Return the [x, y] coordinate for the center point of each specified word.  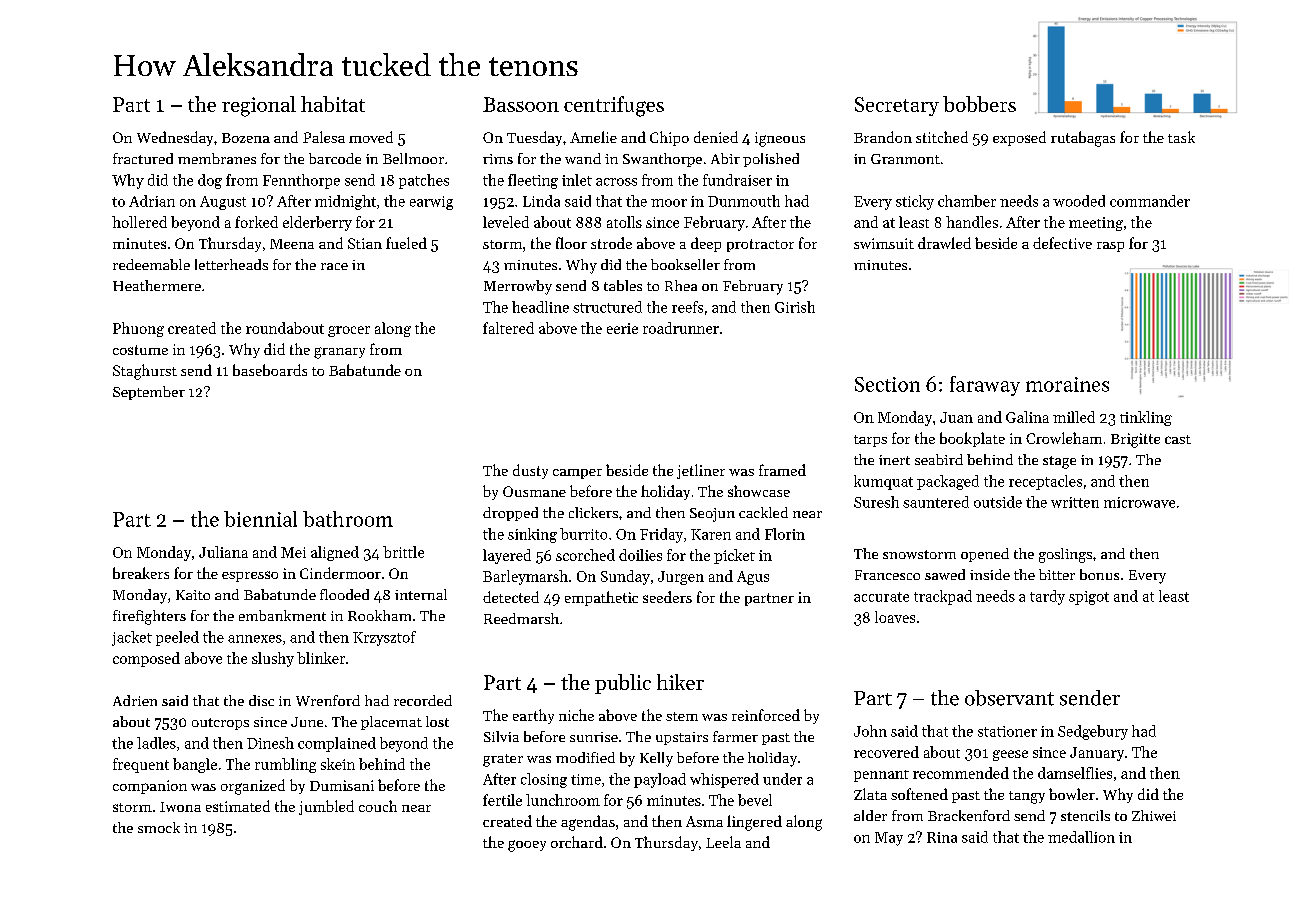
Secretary [897, 106]
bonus [1099, 574]
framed [782, 470]
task [1181, 137]
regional [259, 106]
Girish [795, 307]
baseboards [270, 370]
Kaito [193, 595]
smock [159, 827]
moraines [1067, 384]
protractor [760, 245]
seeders [667, 597]
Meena [292, 244]
